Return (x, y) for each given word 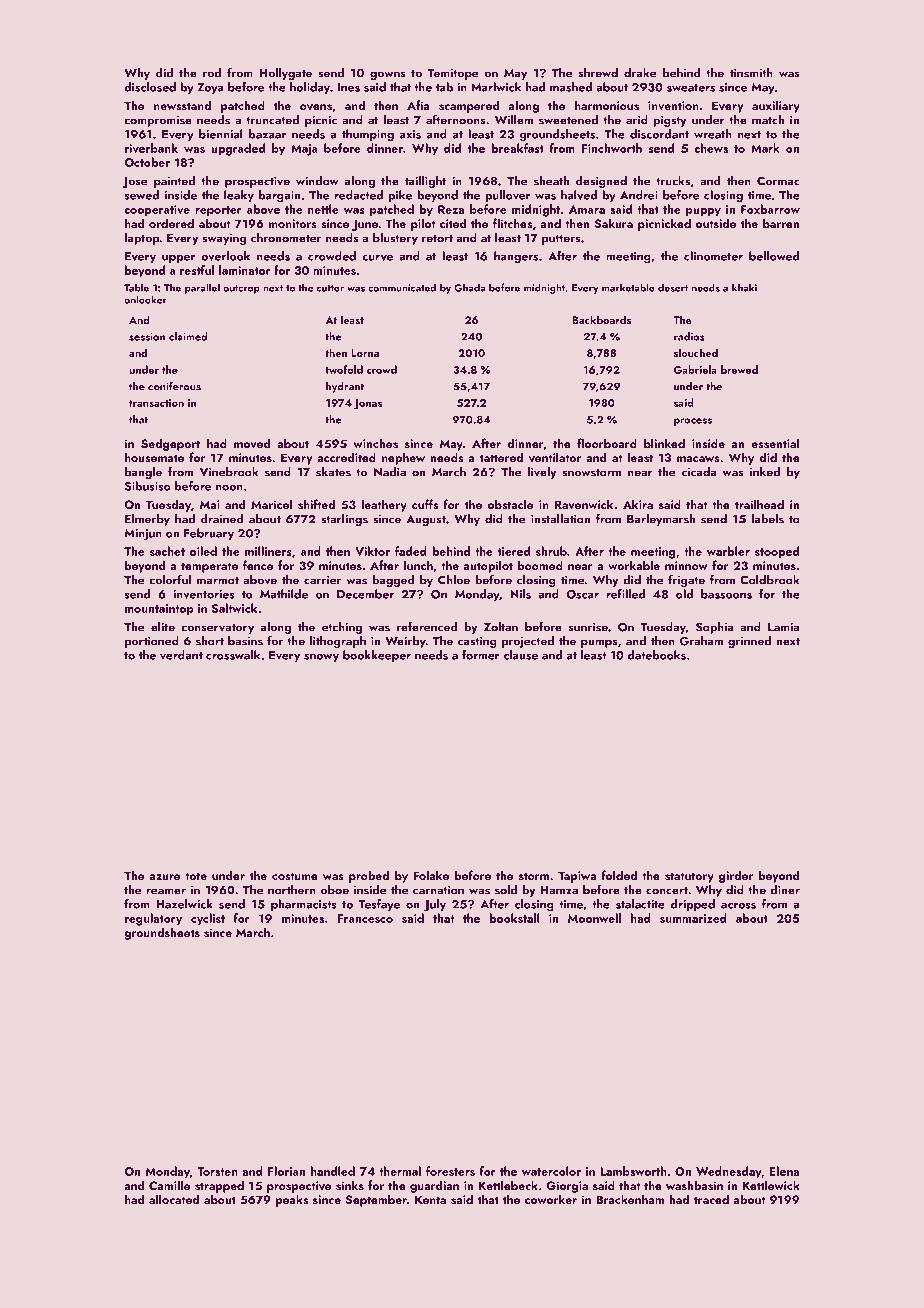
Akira (638, 504)
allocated (174, 1199)
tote (196, 876)
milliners (268, 551)
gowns (388, 75)
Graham (701, 641)
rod (212, 73)
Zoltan (501, 627)
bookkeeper (377, 656)
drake (640, 73)
